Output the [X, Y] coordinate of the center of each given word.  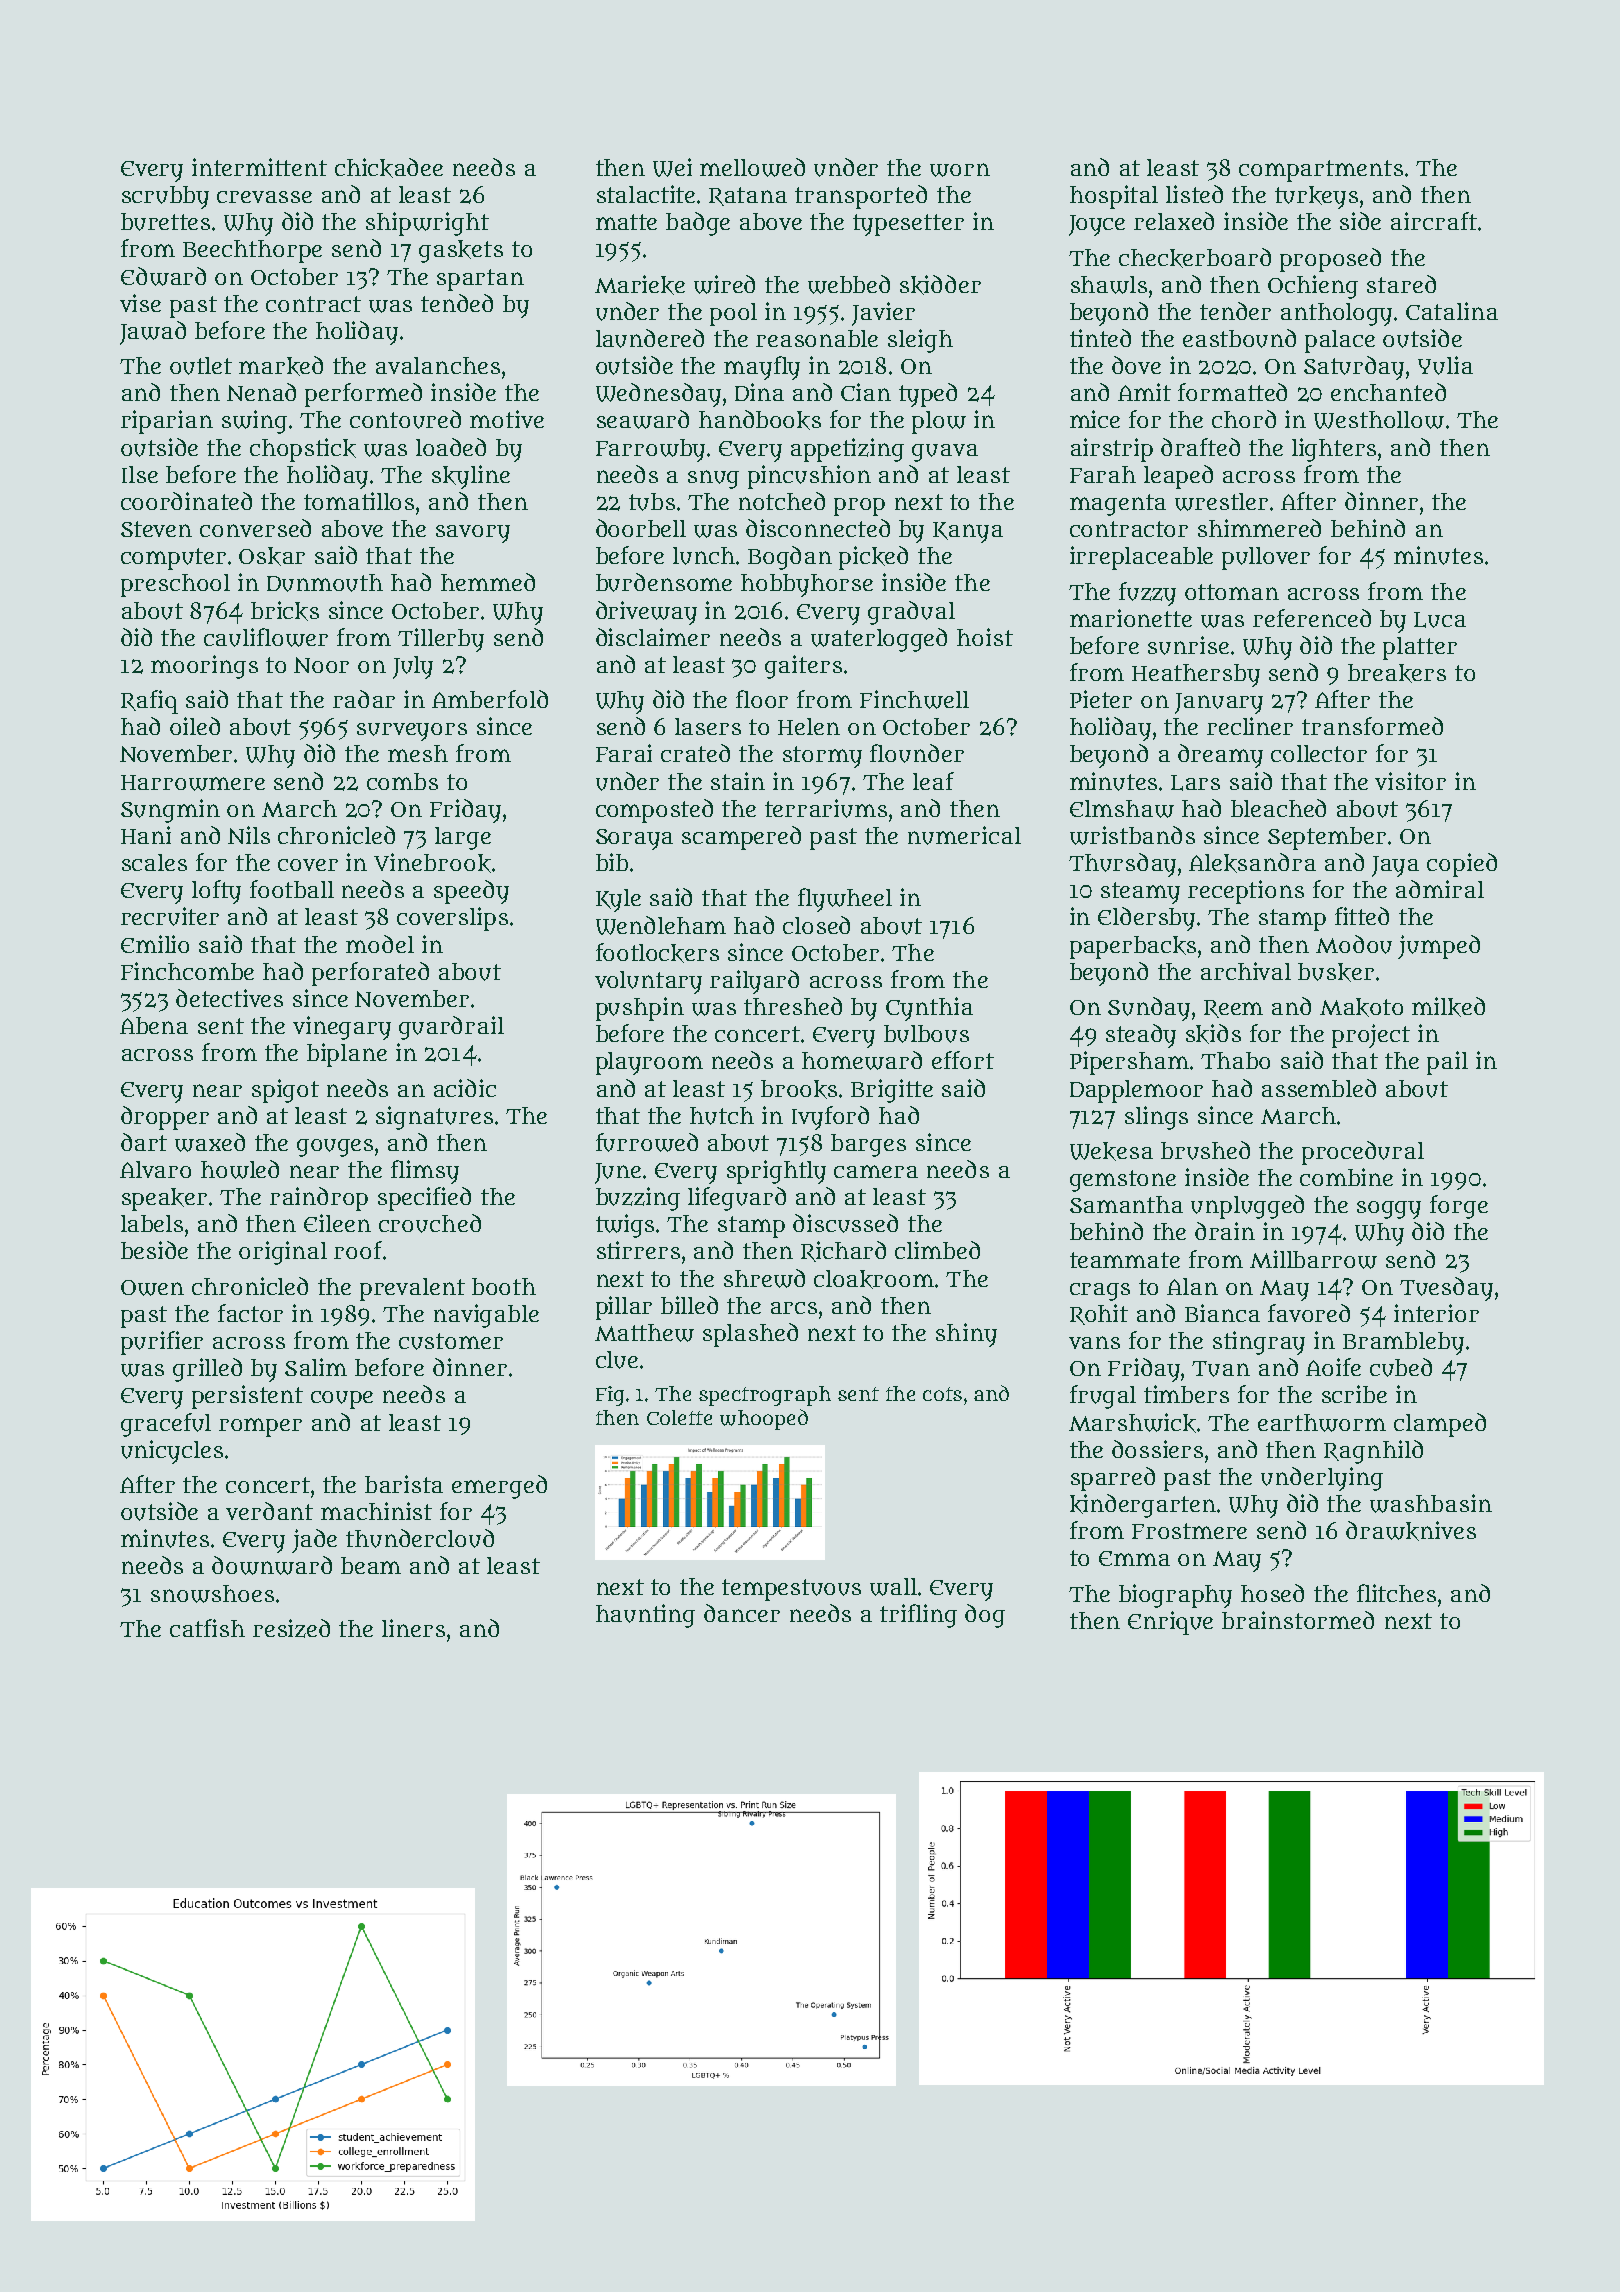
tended [457, 303]
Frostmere [1189, 1531]
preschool [175, 585]
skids [1213, 1034]
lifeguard [737, 1199]
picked [873, 558]
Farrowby [650, 450]
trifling [918, 1616]
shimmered [1259, 528]
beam [371, 1565]
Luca [1440, 620]
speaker [164, 1199]
